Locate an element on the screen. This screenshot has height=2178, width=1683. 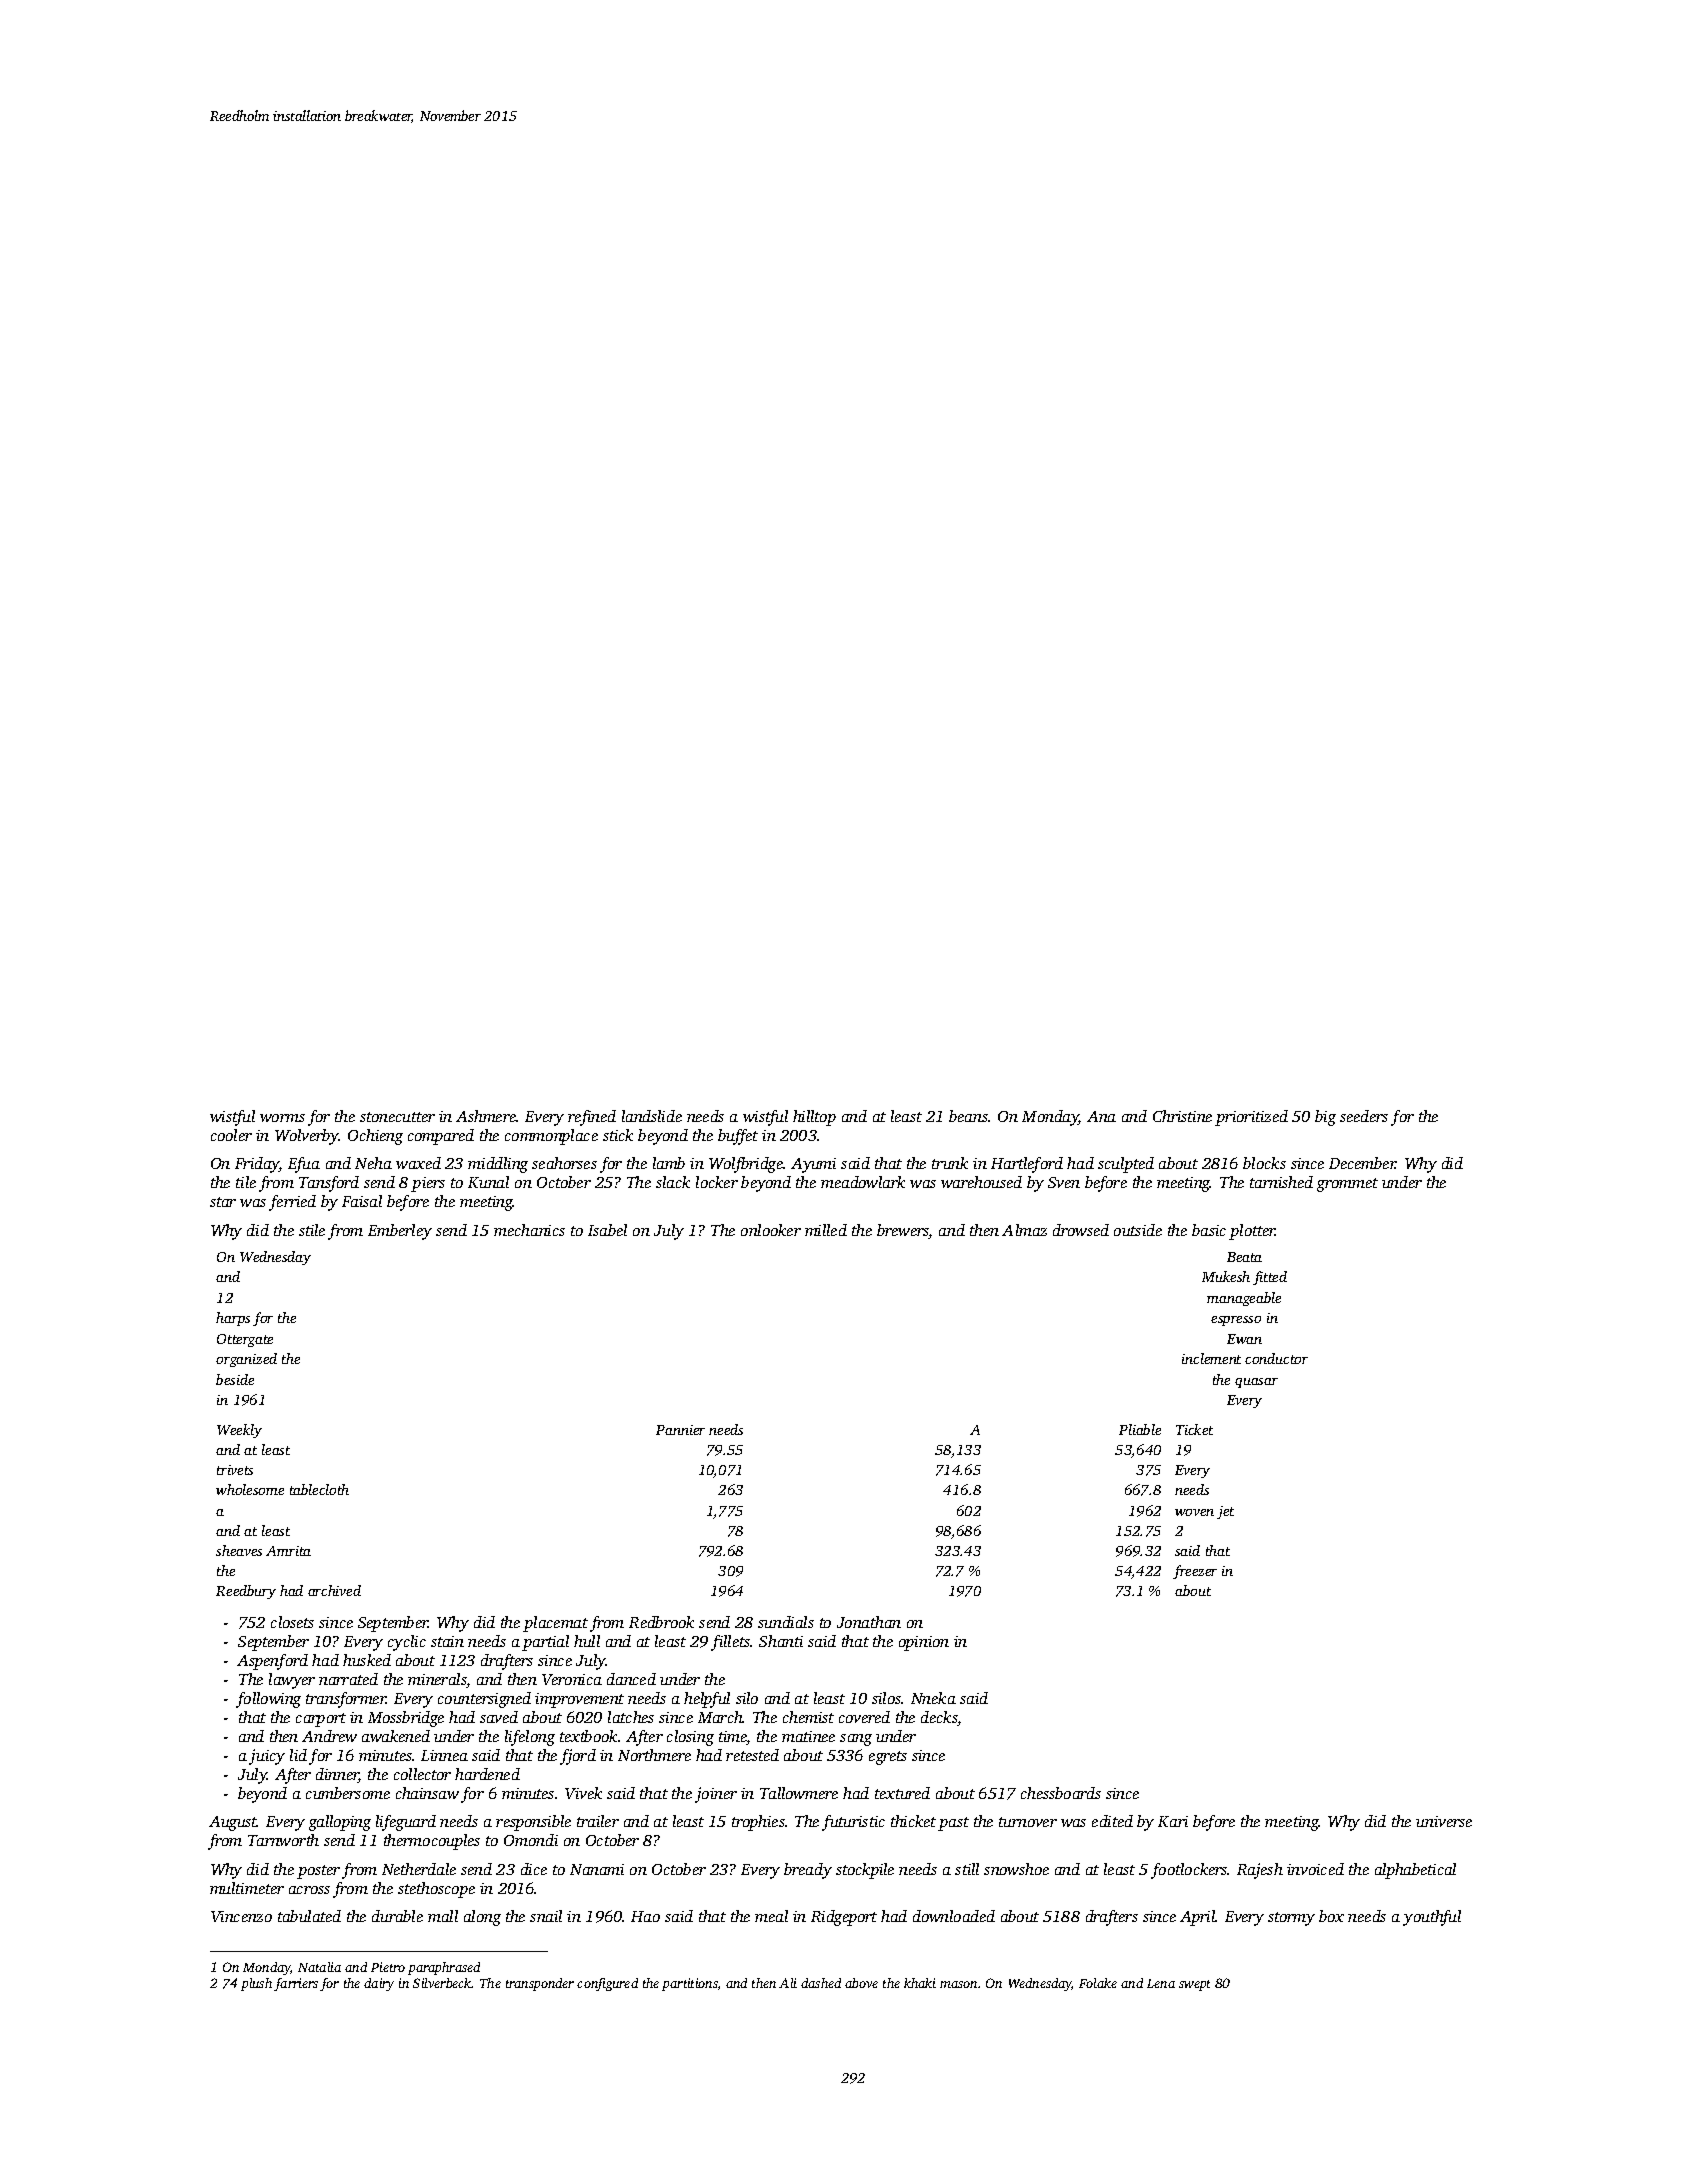
Tallowmere is located at coordinates (799, 1793).
